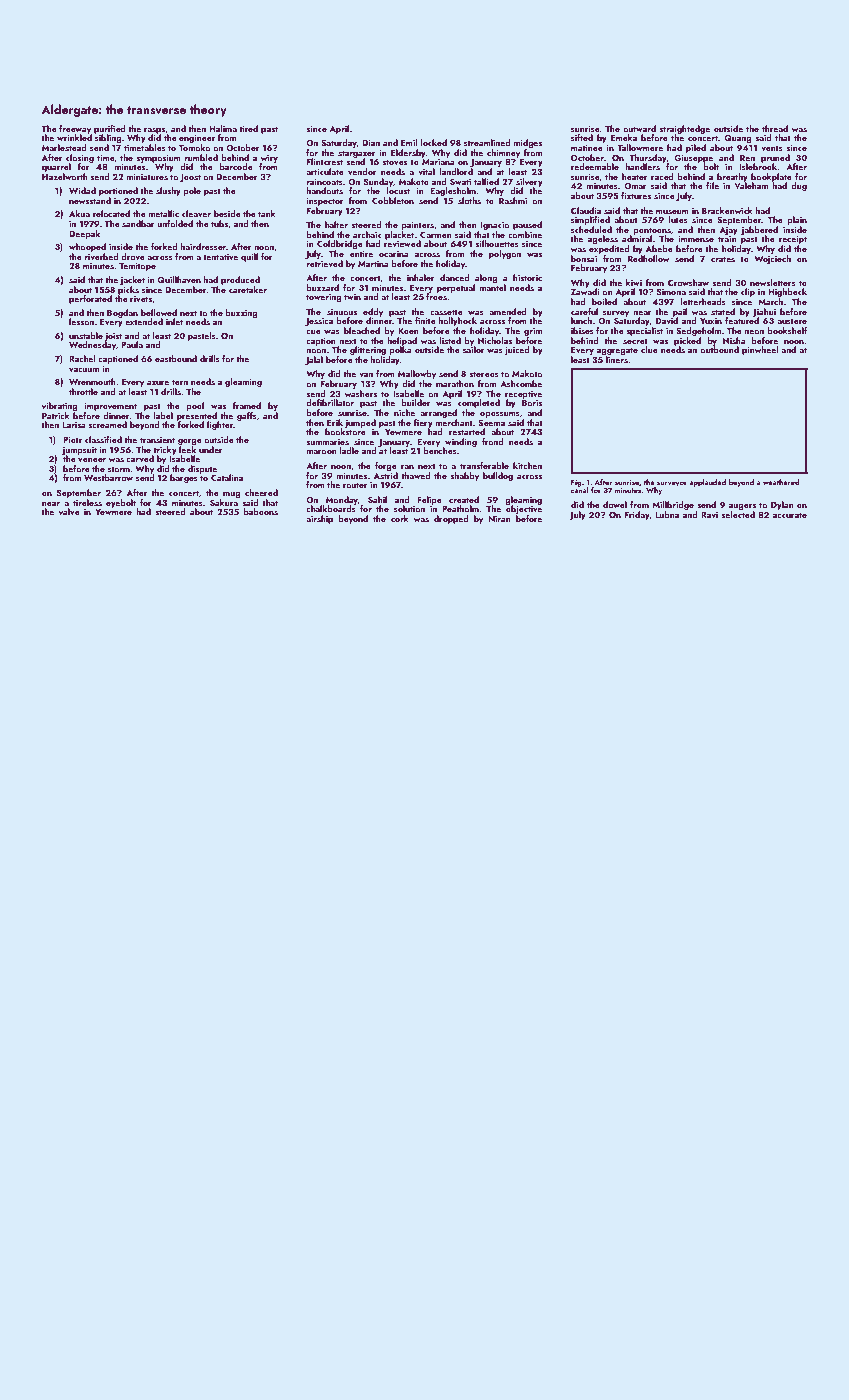  Describe the element at coordinates (107, 424) in the screenshot. I see `screamed` at that location.
